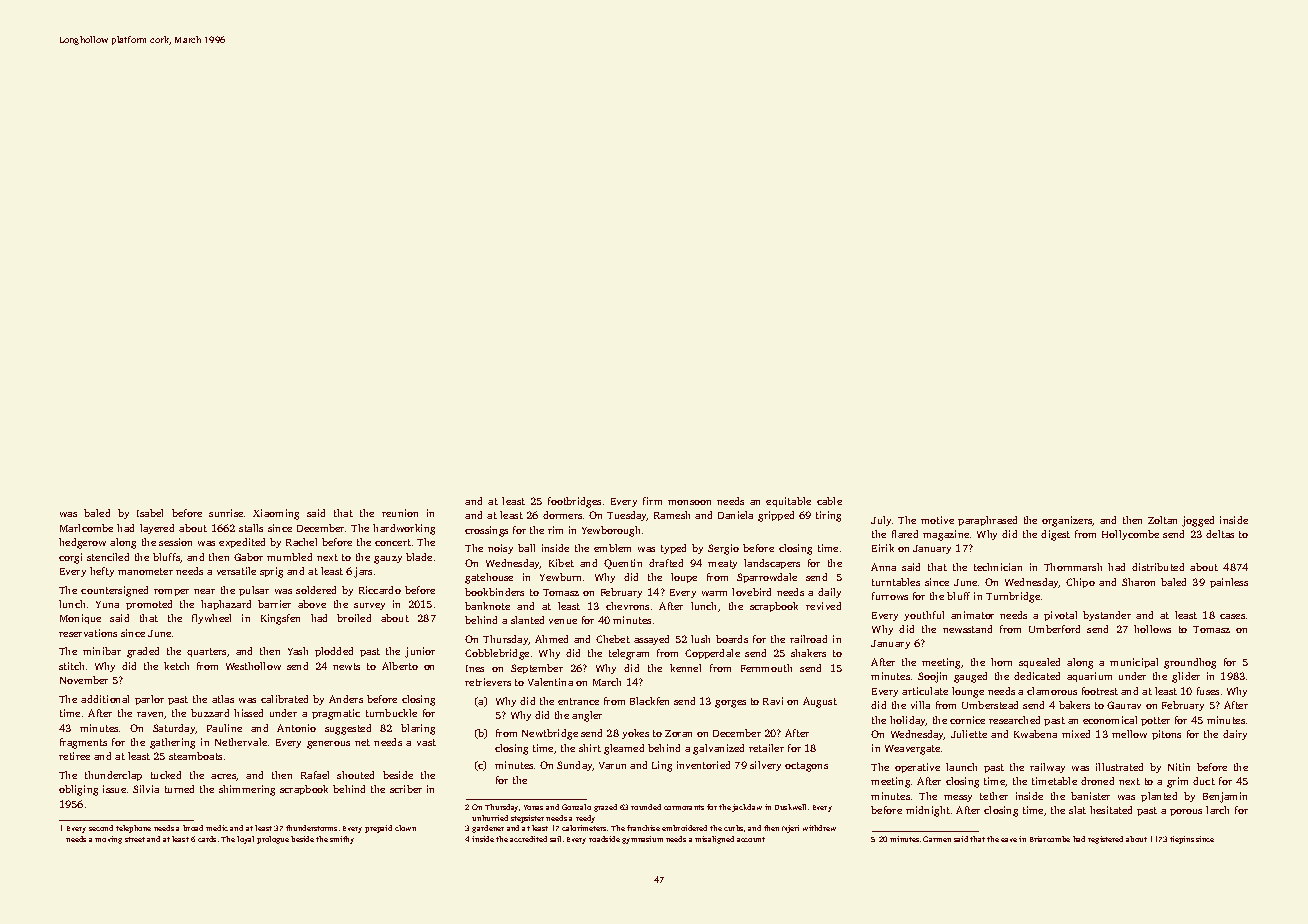  I want to click on Ramesh, so click(672, 515).
